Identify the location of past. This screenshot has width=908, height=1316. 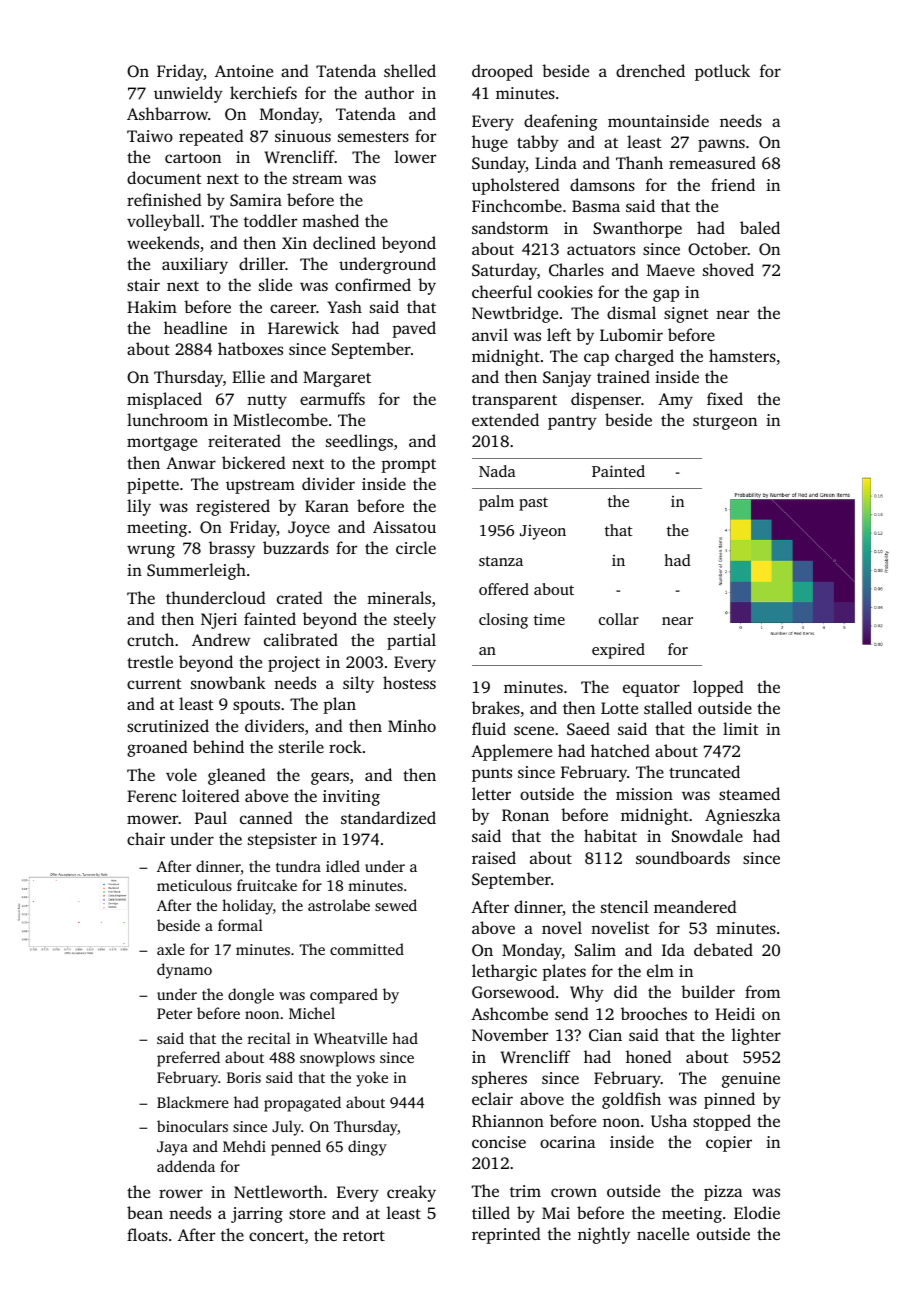
(533, 504).
